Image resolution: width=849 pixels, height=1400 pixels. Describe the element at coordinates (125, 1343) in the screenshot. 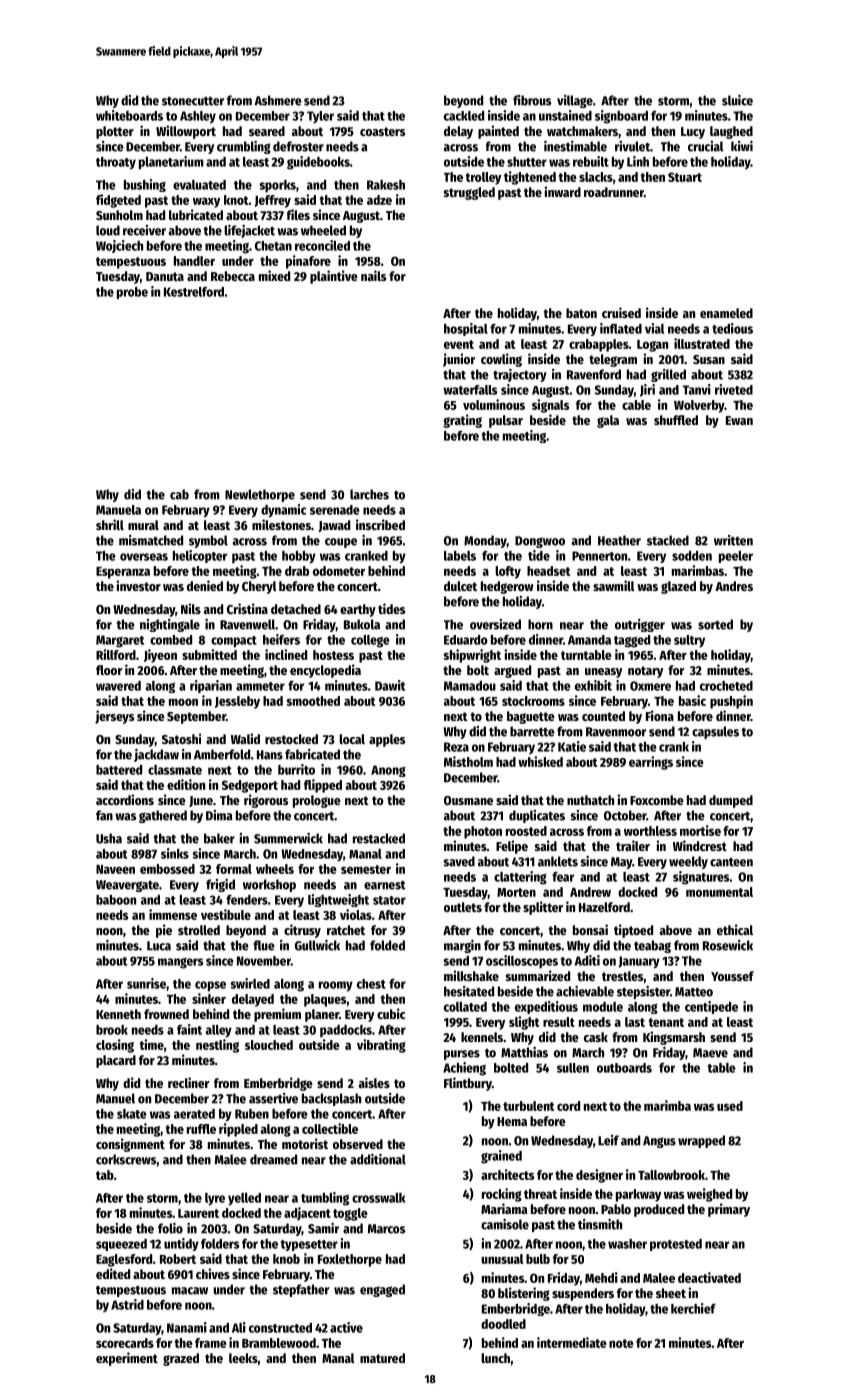

I see `scorecards` at that location.
